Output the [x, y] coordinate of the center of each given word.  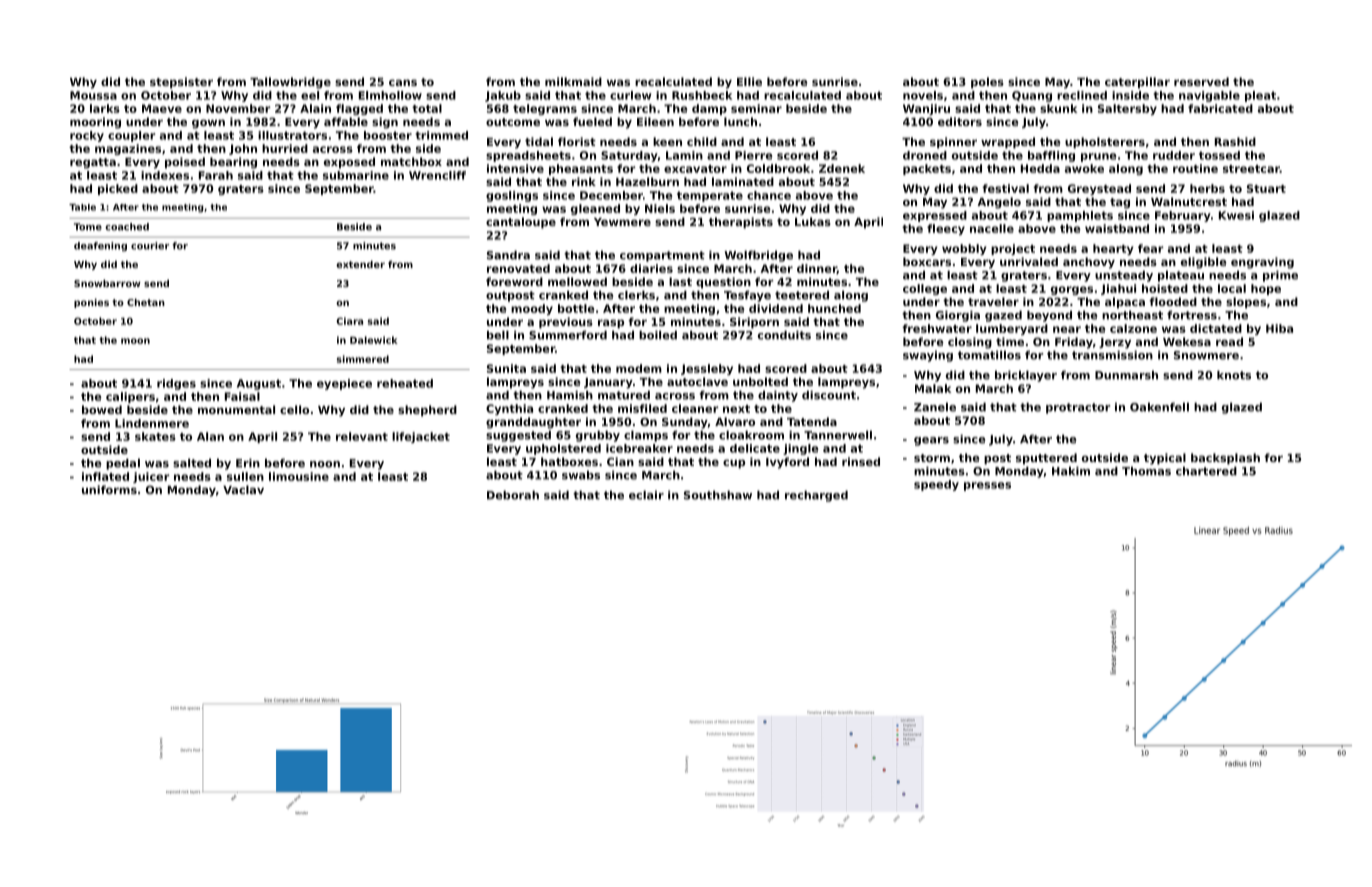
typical [1165, 459]
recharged [816, 496]
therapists [741, 223]
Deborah [513, 495]
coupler [131, 136]
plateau [1181, 276]
